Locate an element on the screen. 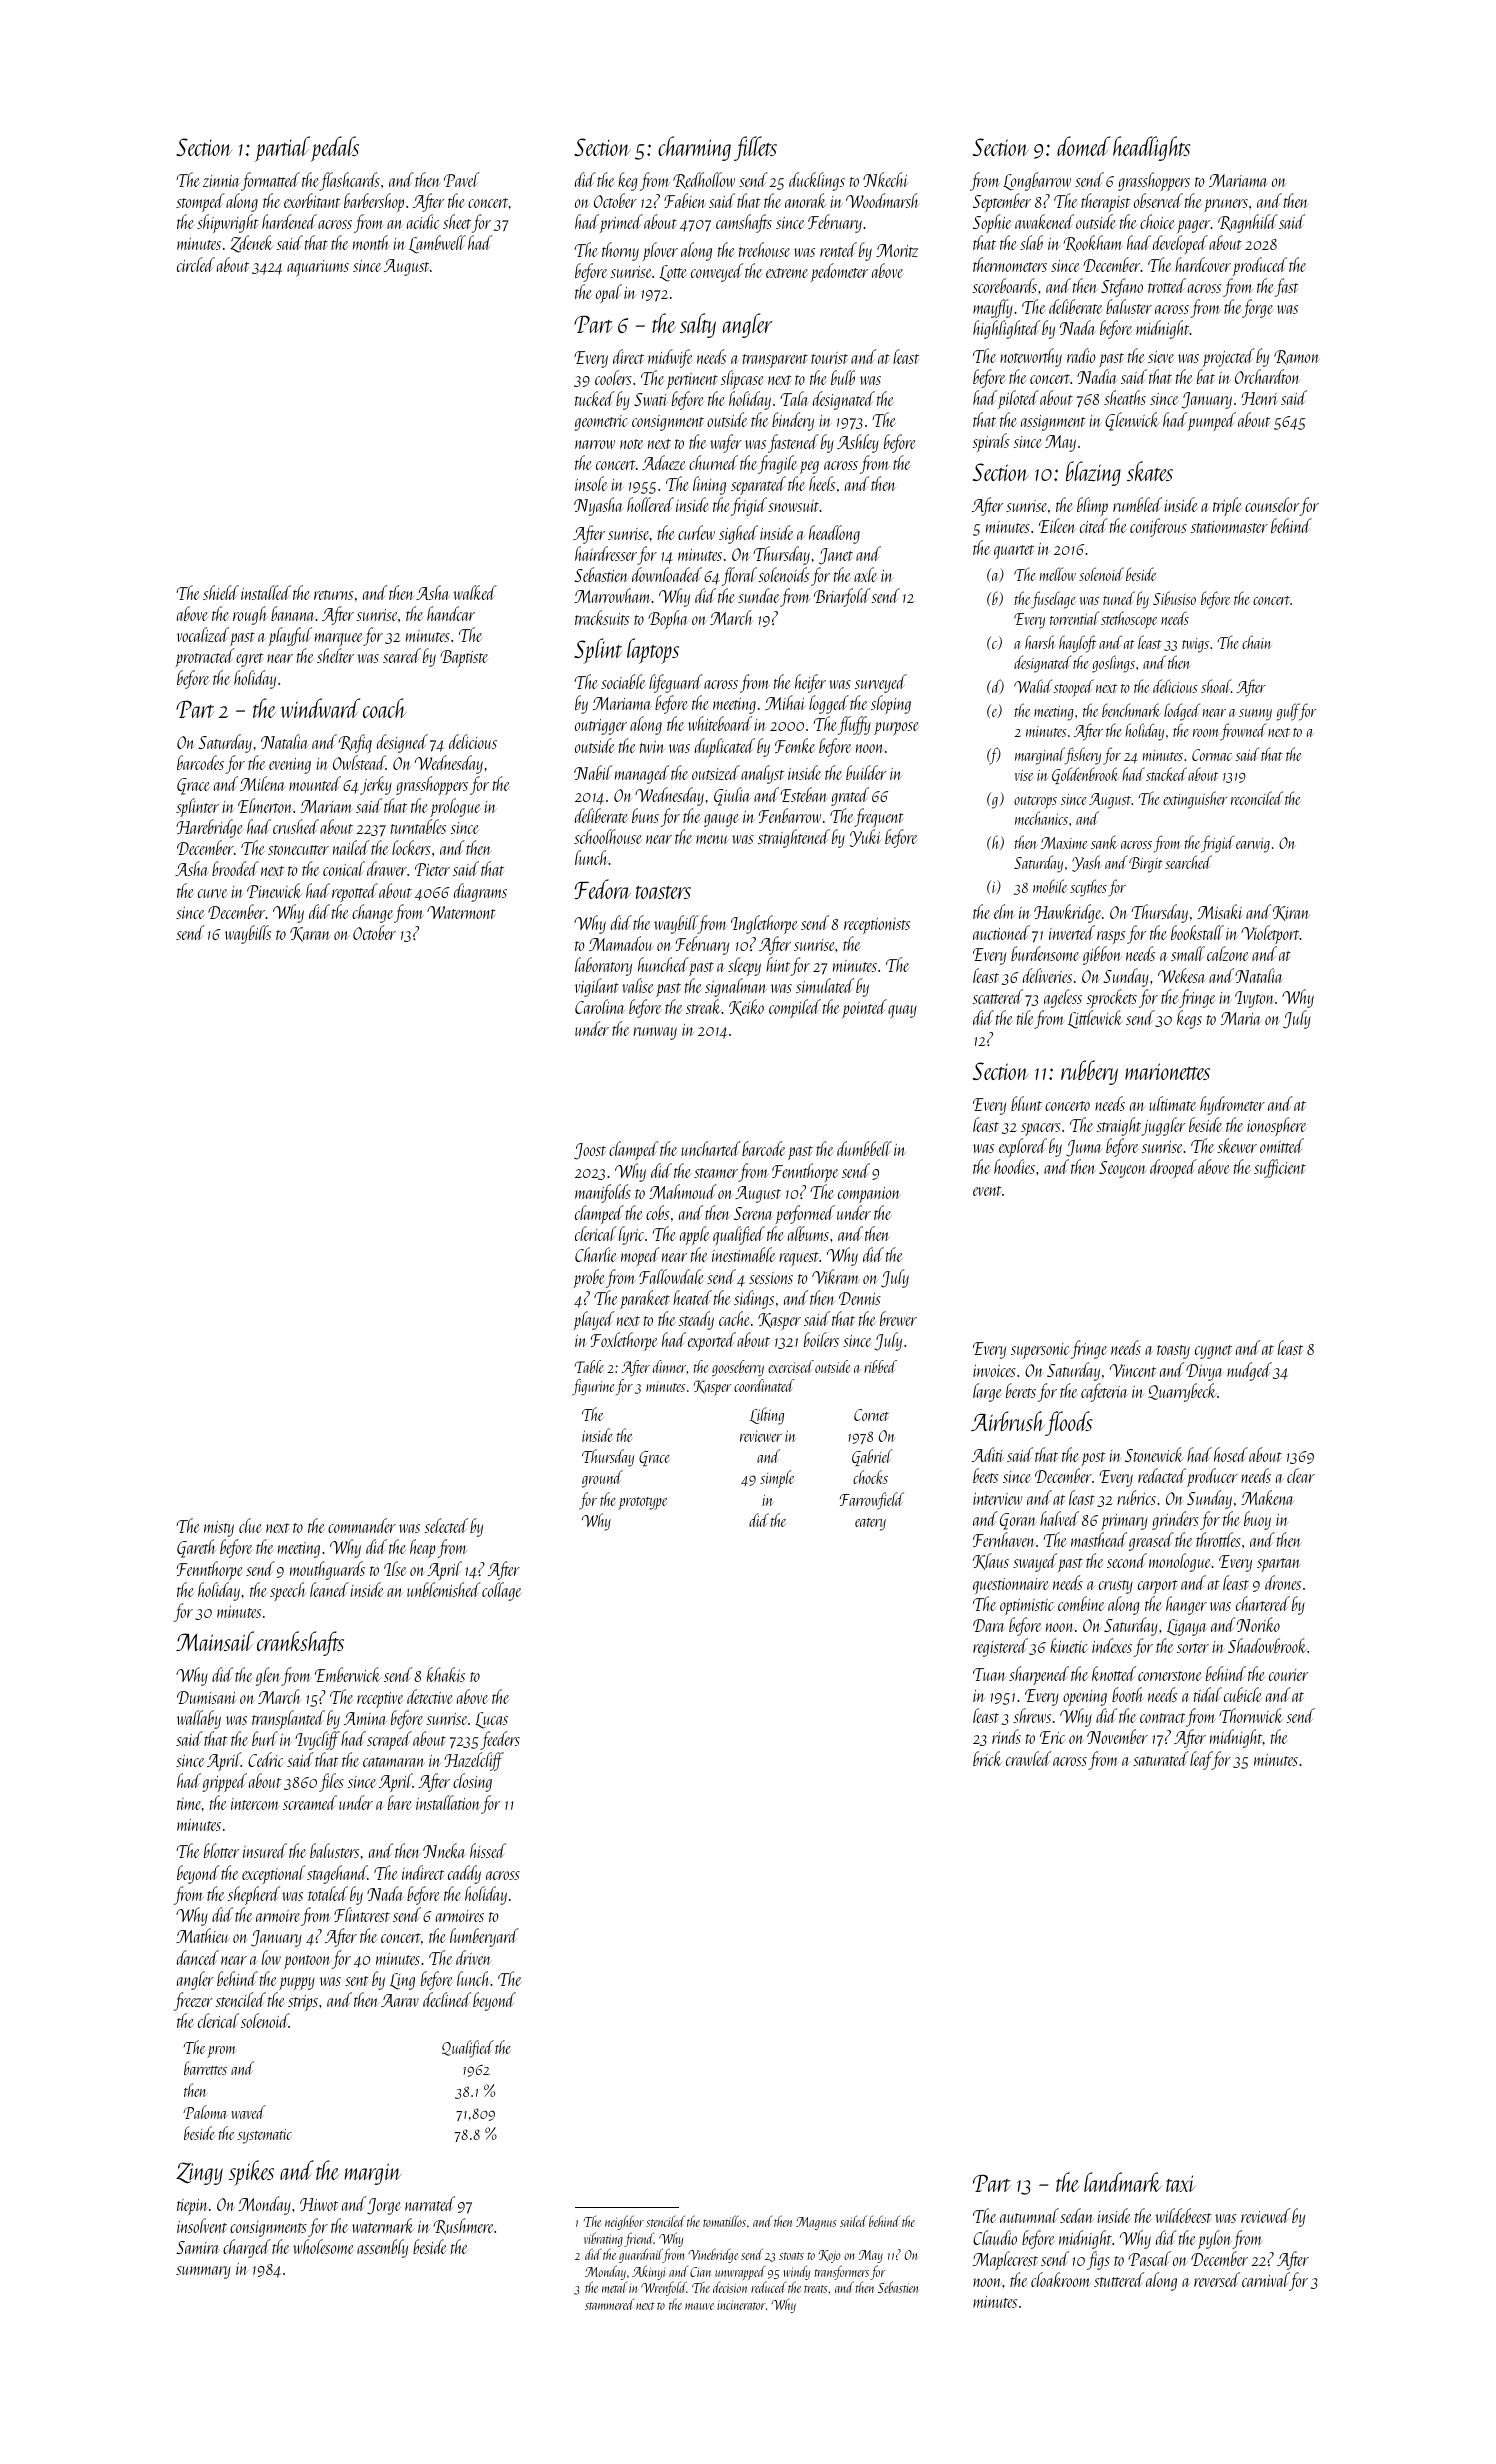 The height and width of the screenshot is (2464, 1496). charming is located at coordinates (694, 148).
